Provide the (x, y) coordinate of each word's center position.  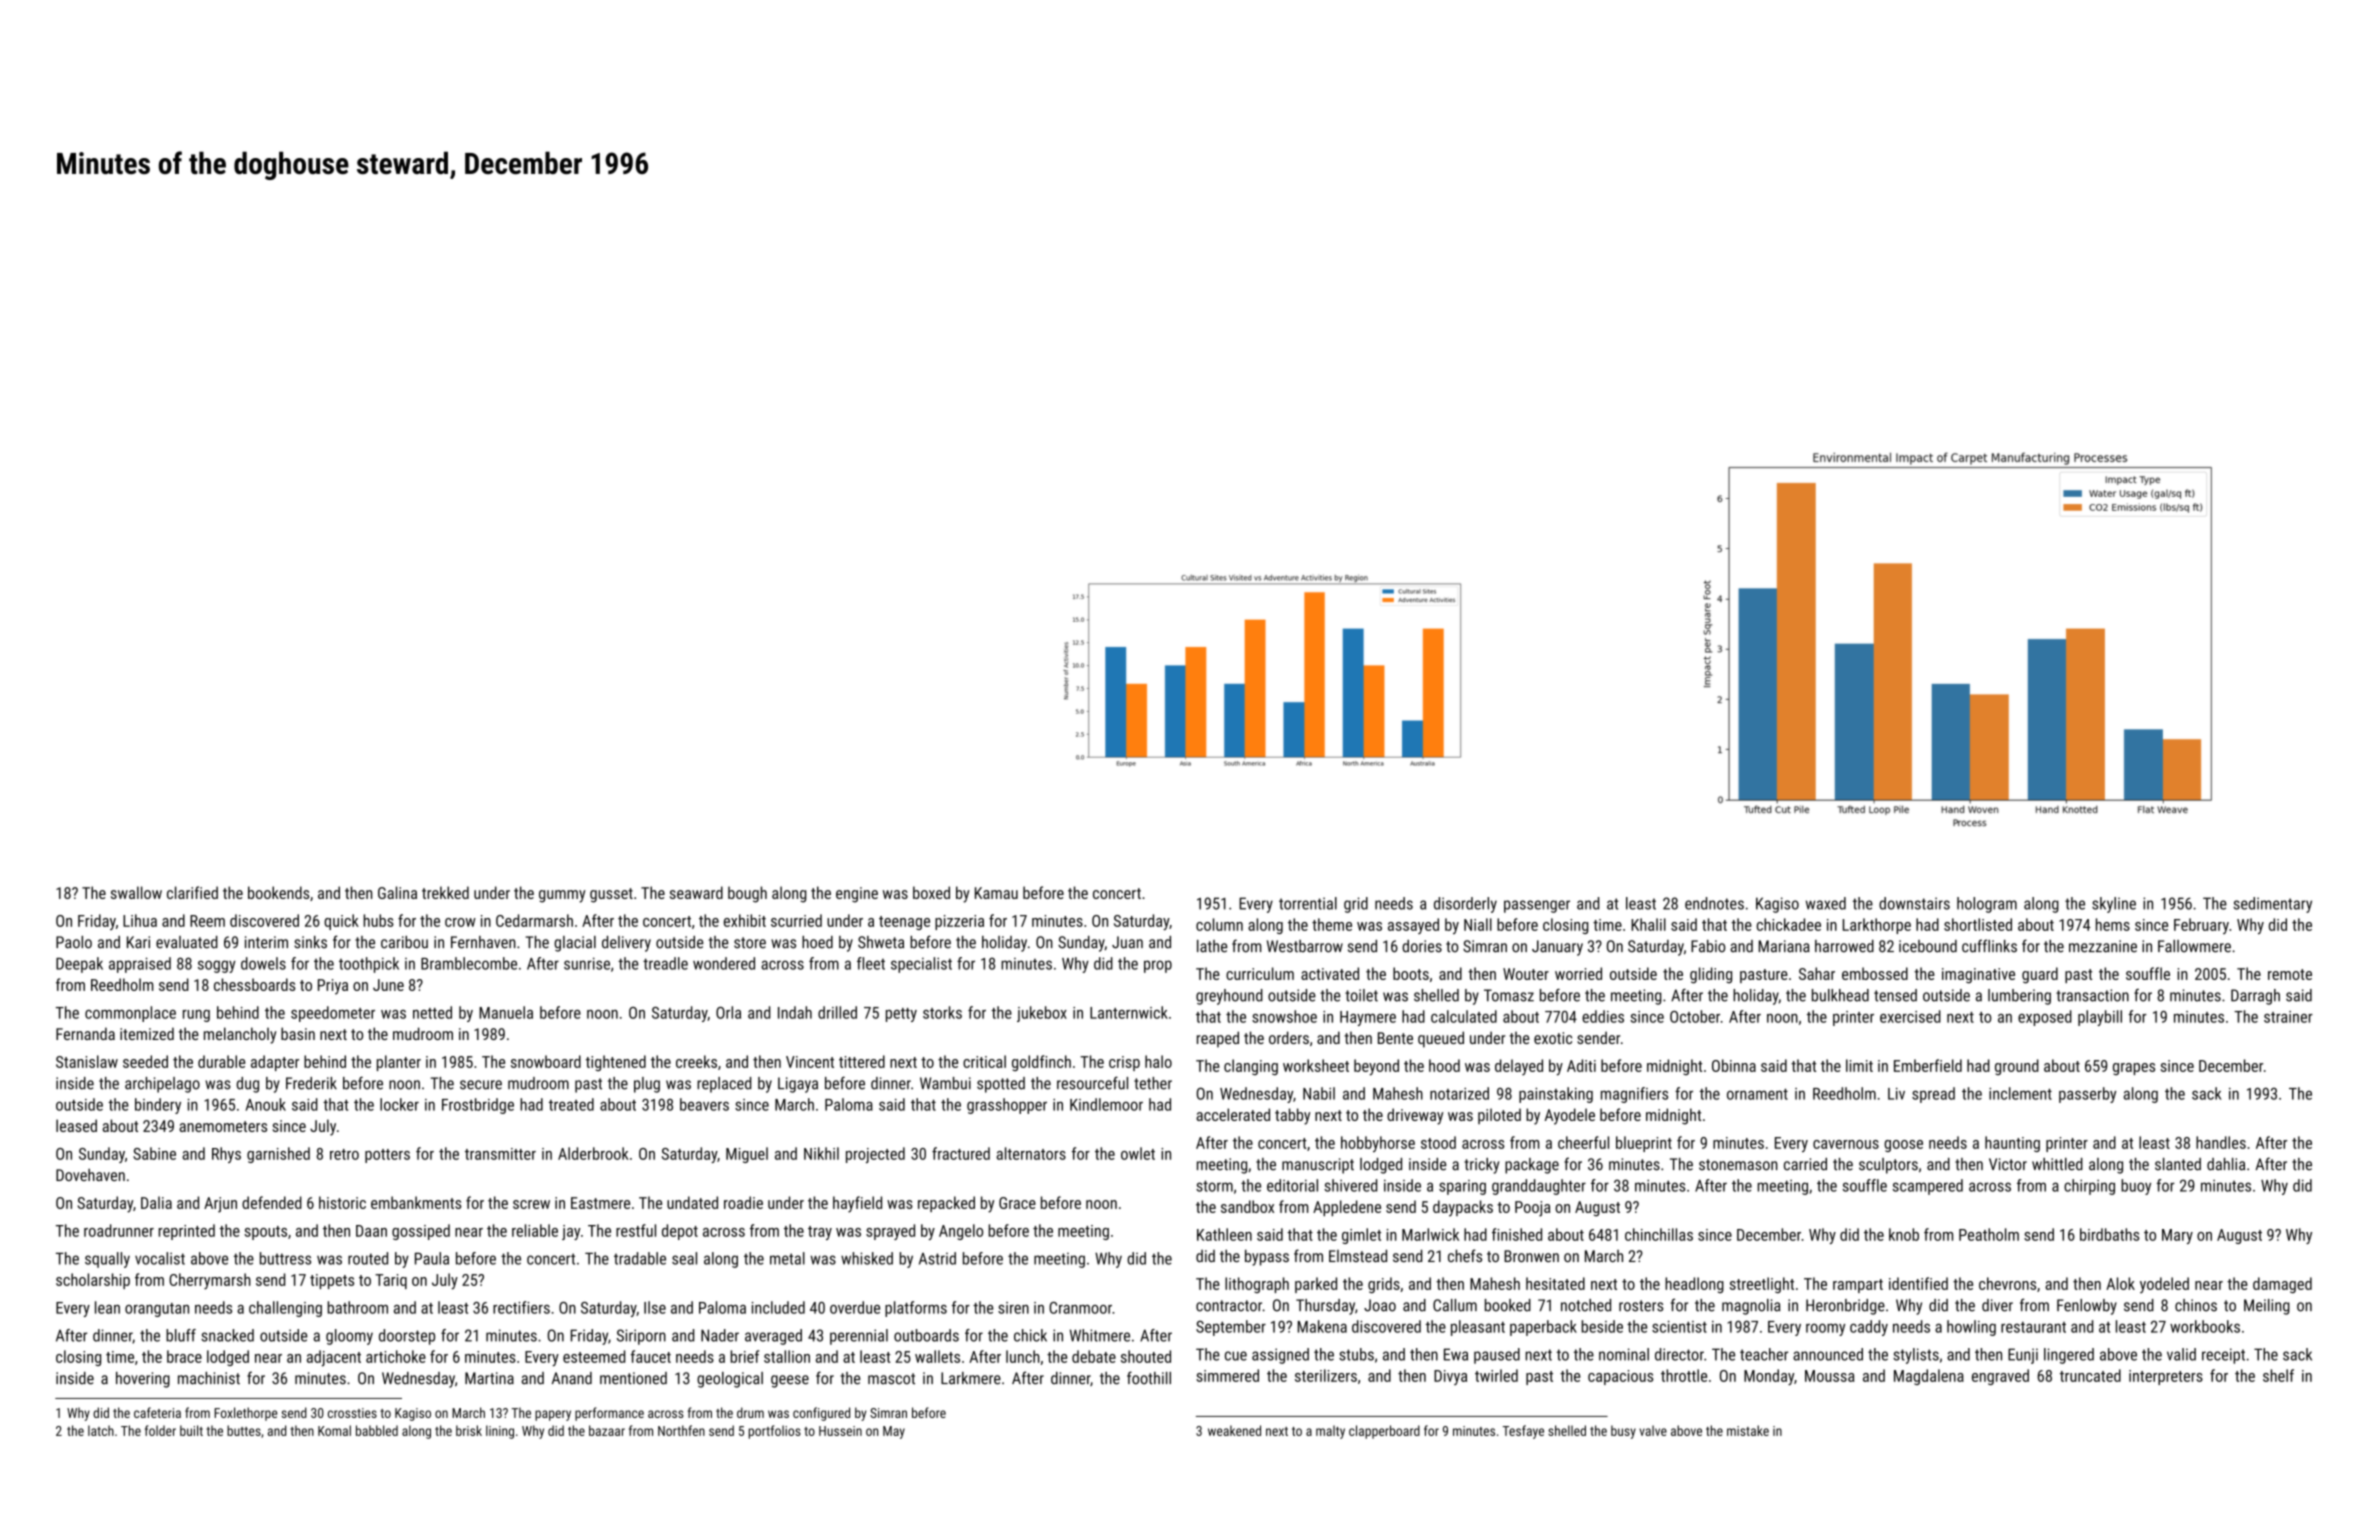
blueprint (1644, 1144)
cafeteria (157, 1412)
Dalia (156, 1202)
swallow (136, 892)
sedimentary (2272, 905)
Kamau (996, 893)
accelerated (1233, 1114)
